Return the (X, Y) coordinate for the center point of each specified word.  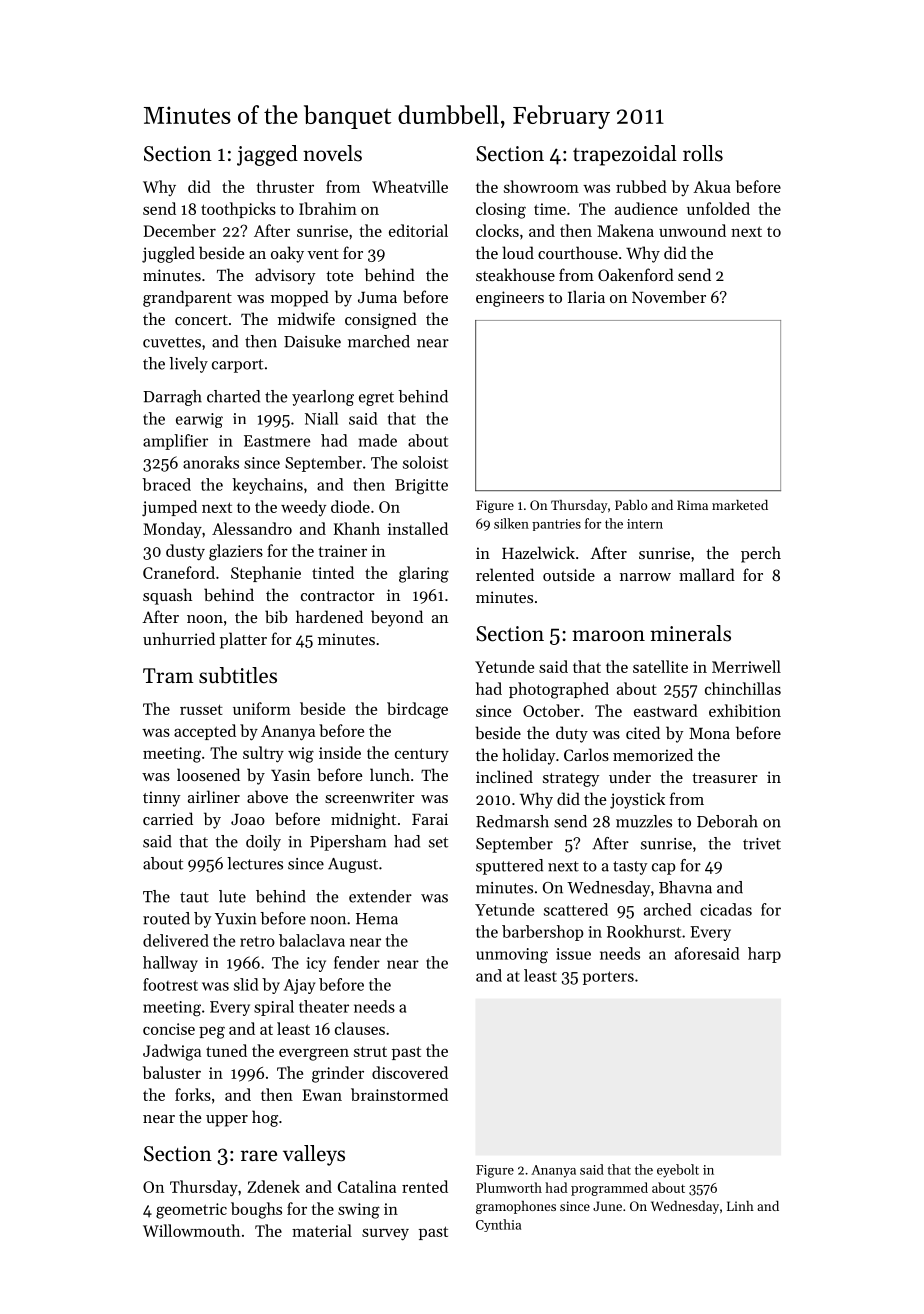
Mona (709, 733)
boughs (256, 1210)
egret (376, 399)
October (551, 710)
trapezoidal (625, 155)
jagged (267, 155)
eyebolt (678, 1171)
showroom (541, 186)
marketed (740, 505)
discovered (410, 1072)
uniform (262, 708)
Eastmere (277, 441)
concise (169, 1029)
